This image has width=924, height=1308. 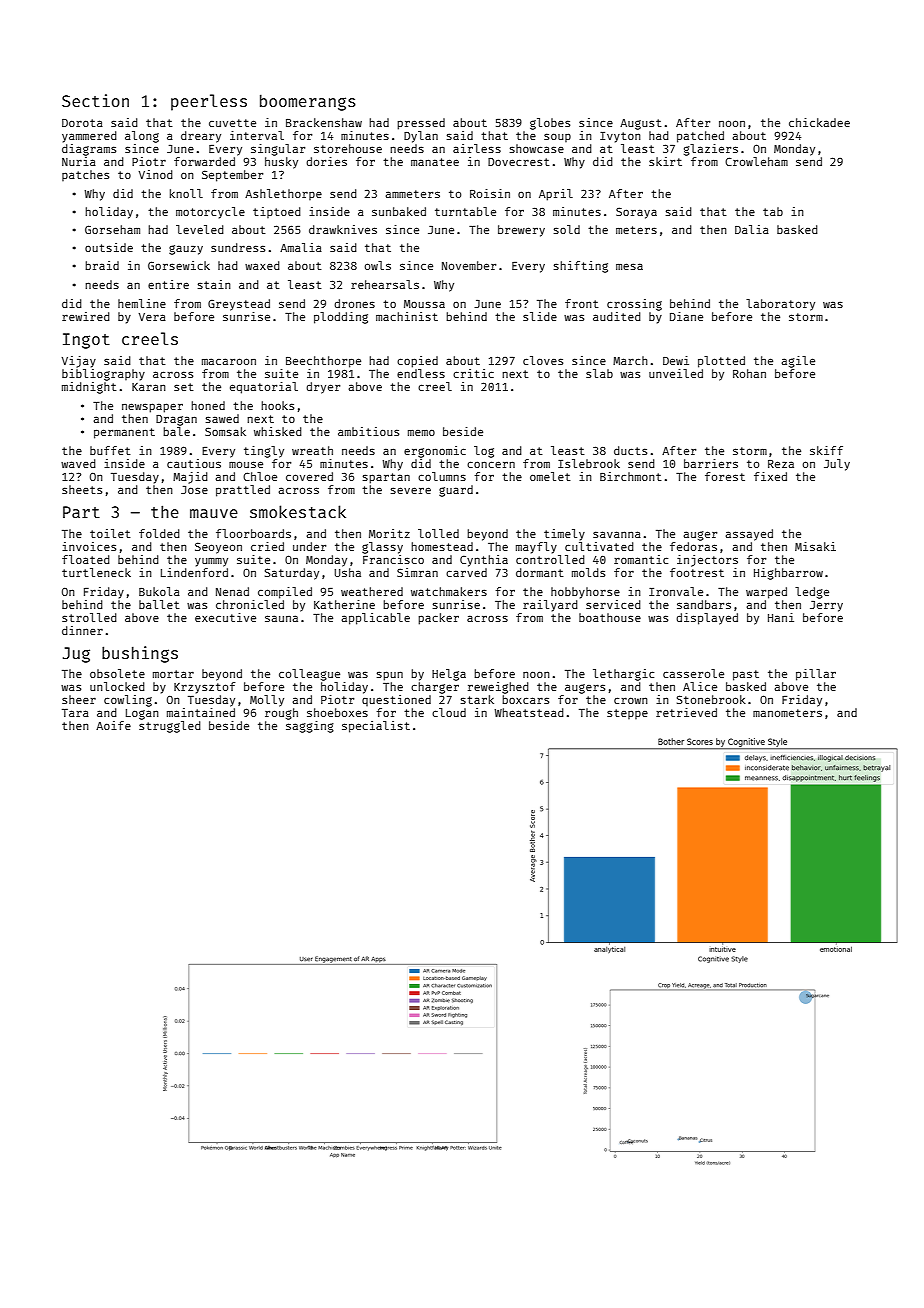 What do you see at coordinates (498, 688) in the image?
I see `reweighed` at bounding box center [498, 688].
